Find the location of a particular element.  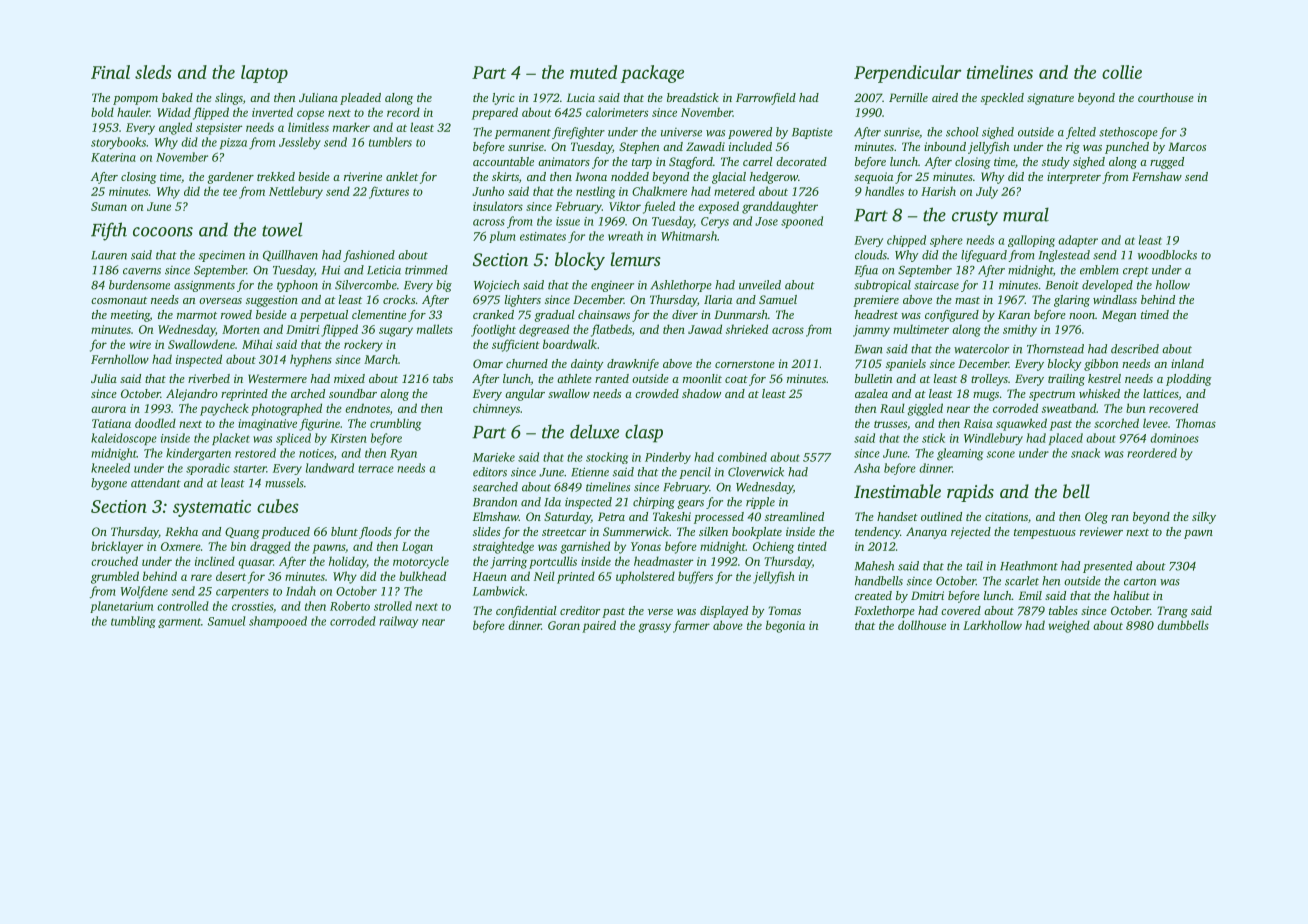

collie is located at coordinates (1122, 72).
